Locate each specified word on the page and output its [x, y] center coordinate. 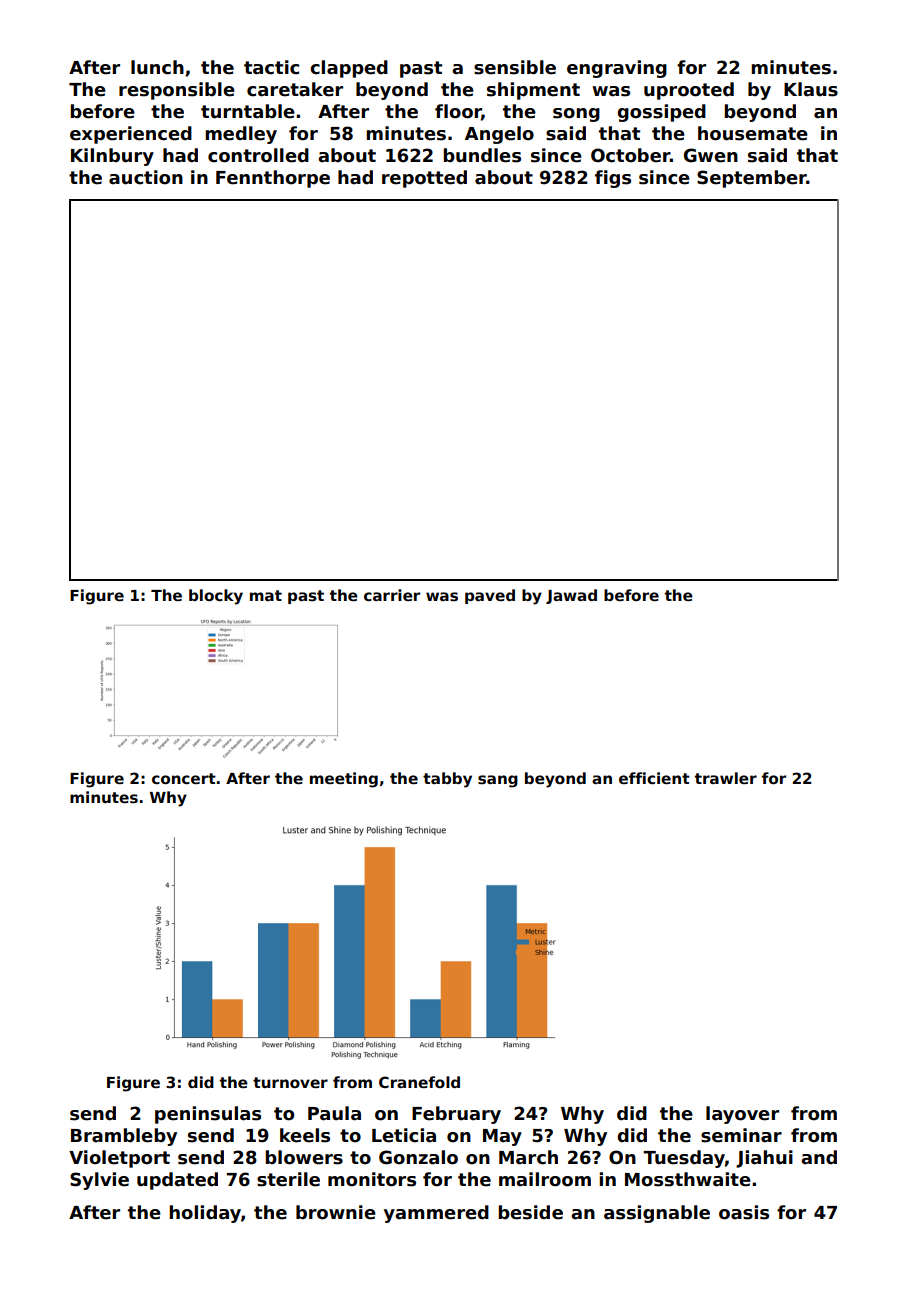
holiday [205, 1214]
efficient [654, 778]
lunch [157, 67]
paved [490, 596]
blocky [216, 597]
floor [458, 112]
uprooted [689, 91]
